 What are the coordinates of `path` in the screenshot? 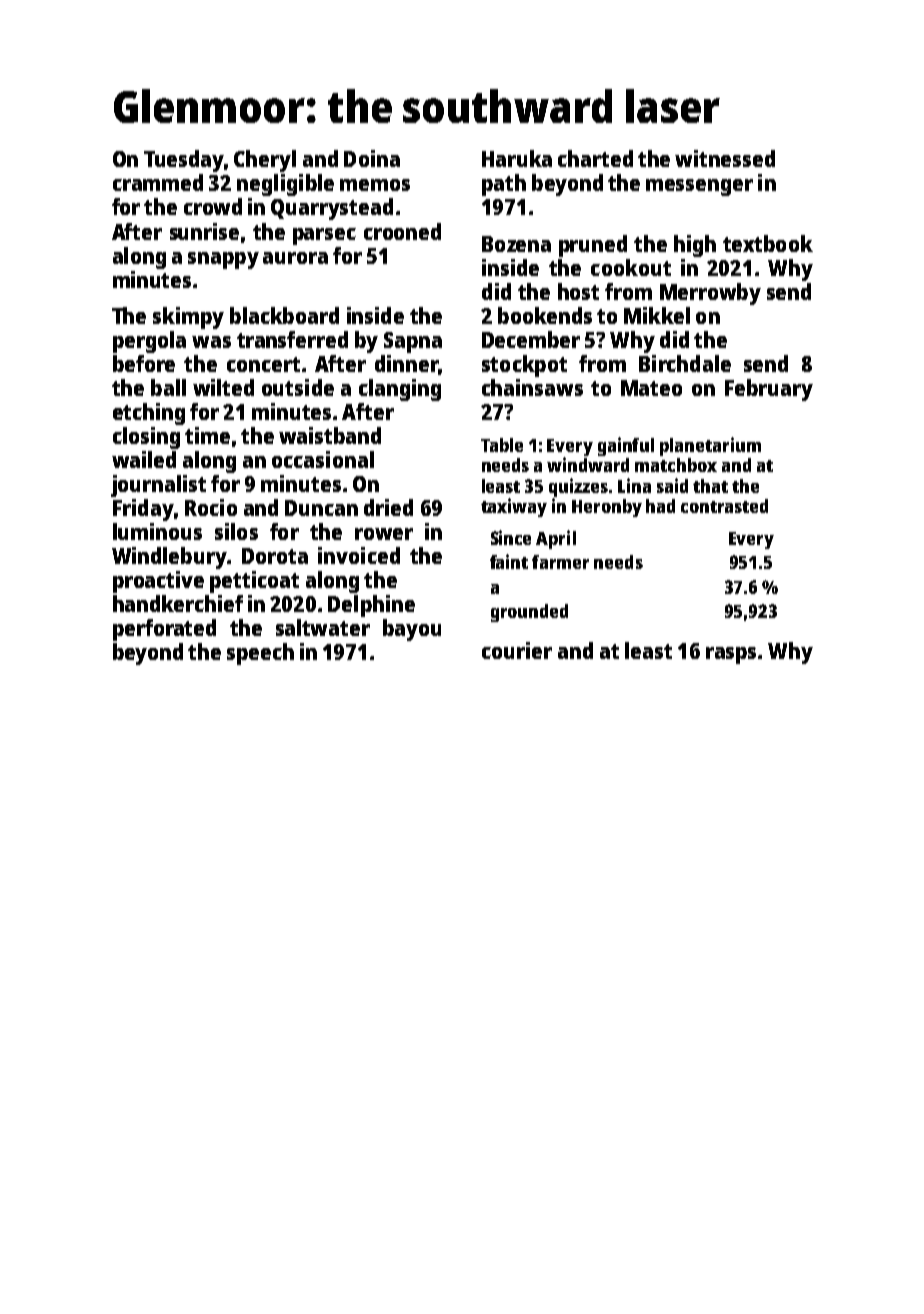 It's located at (504, 185).
